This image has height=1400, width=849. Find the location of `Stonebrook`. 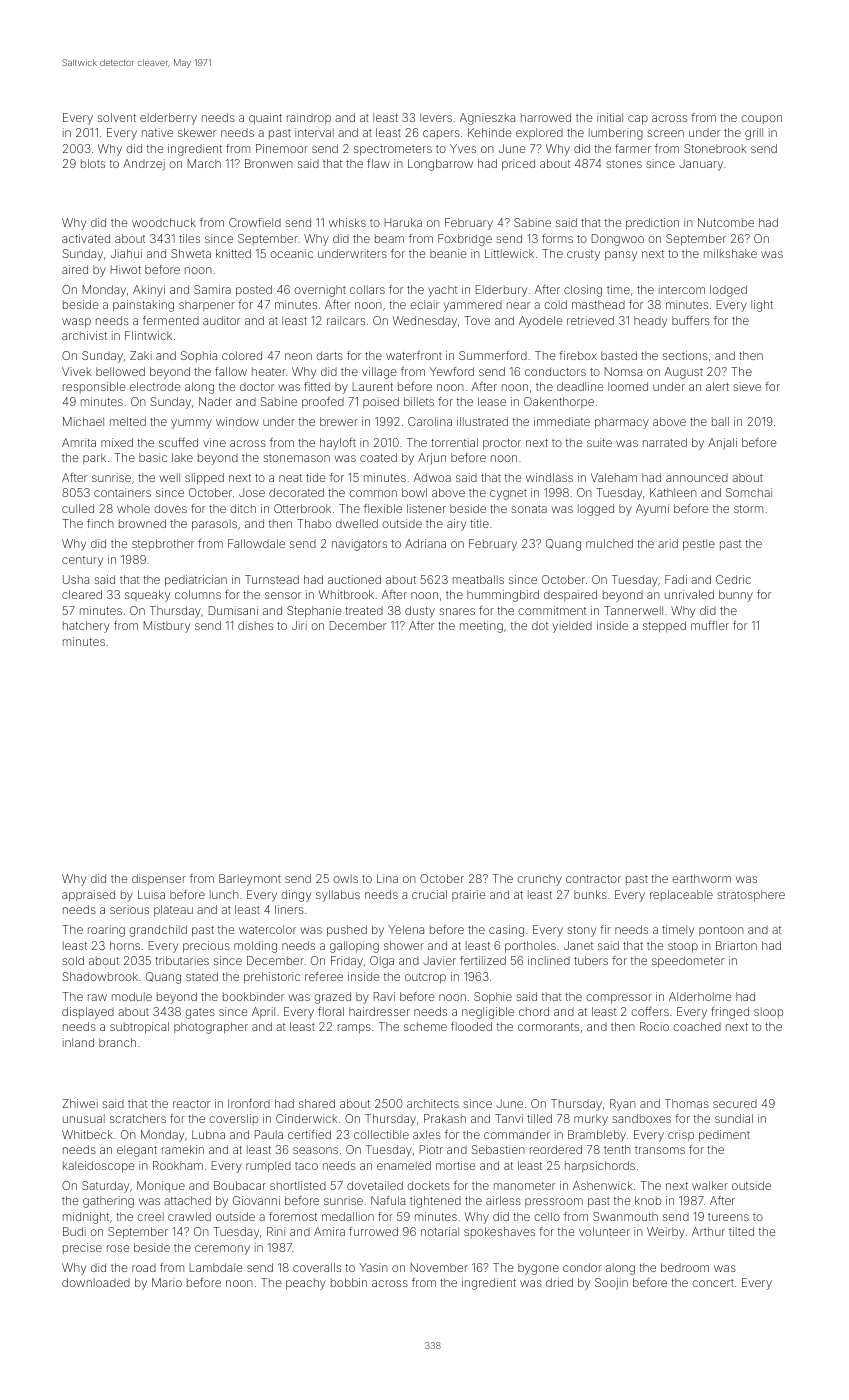

Stonebrook is located at coordinates (715, 148).
